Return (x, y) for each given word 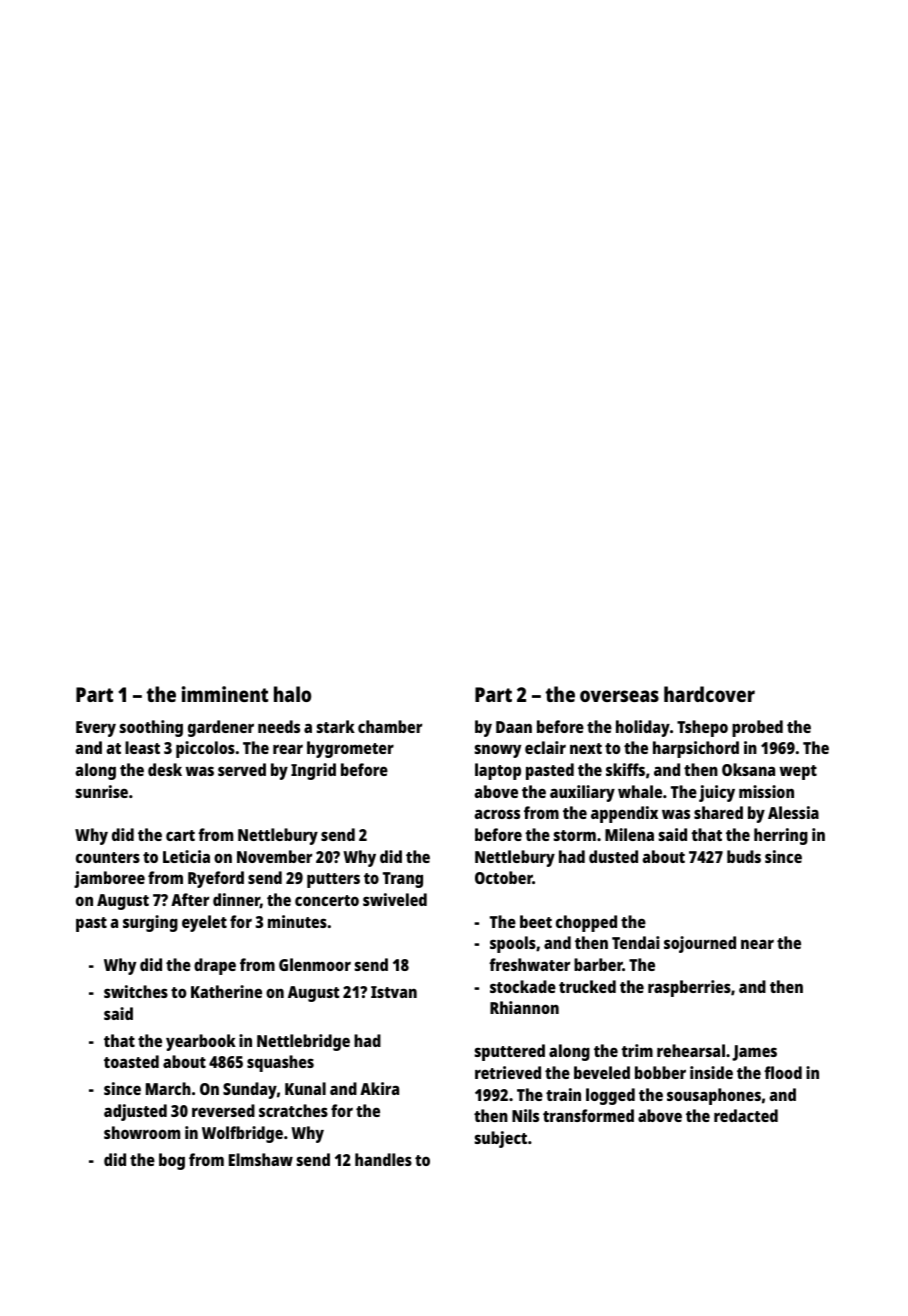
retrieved (508, 1072)
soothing (151, 728)
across (497, 814)
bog (172, 1161)
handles (383, 1159)
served (242, 769)
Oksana (748, 769)
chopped (586, 923)
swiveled (395, 899)
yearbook (201, 1042)
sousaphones (714, 1096)
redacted (746, 1115)
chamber (390, 726)
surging (150, 923)
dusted (613, 856)
